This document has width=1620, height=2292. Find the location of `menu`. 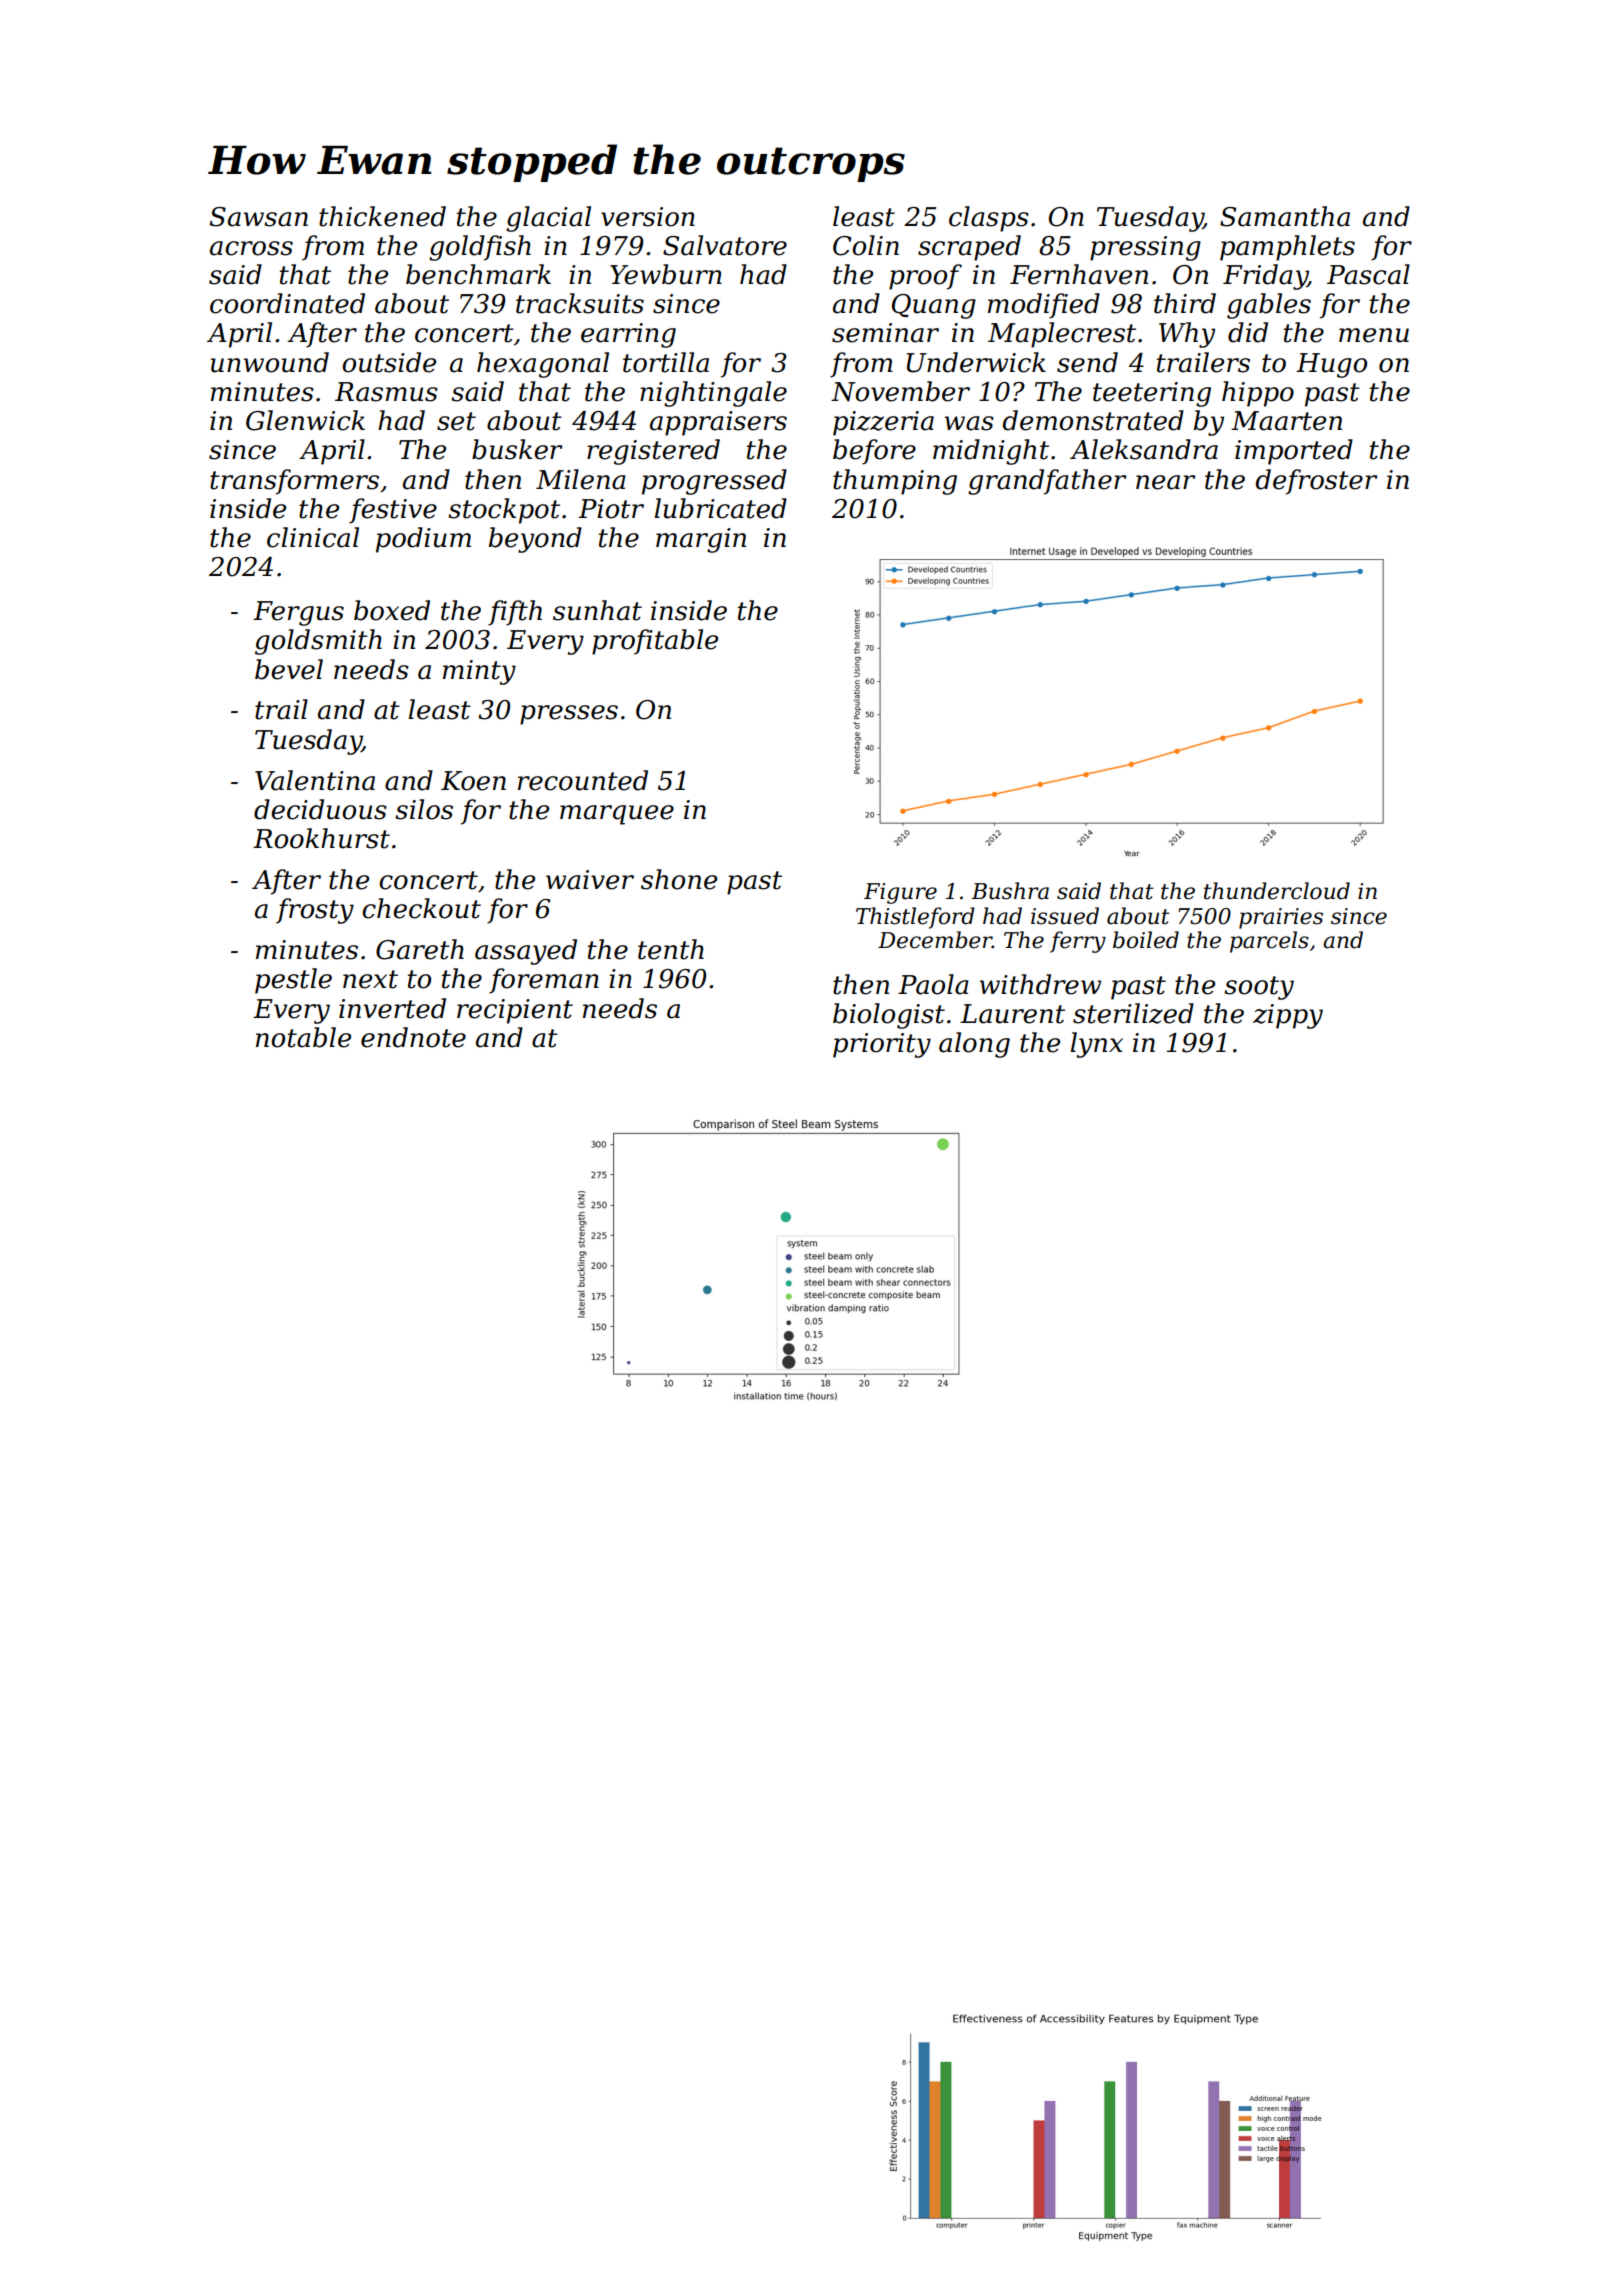

menu is located at coordinates (1374, 335).
